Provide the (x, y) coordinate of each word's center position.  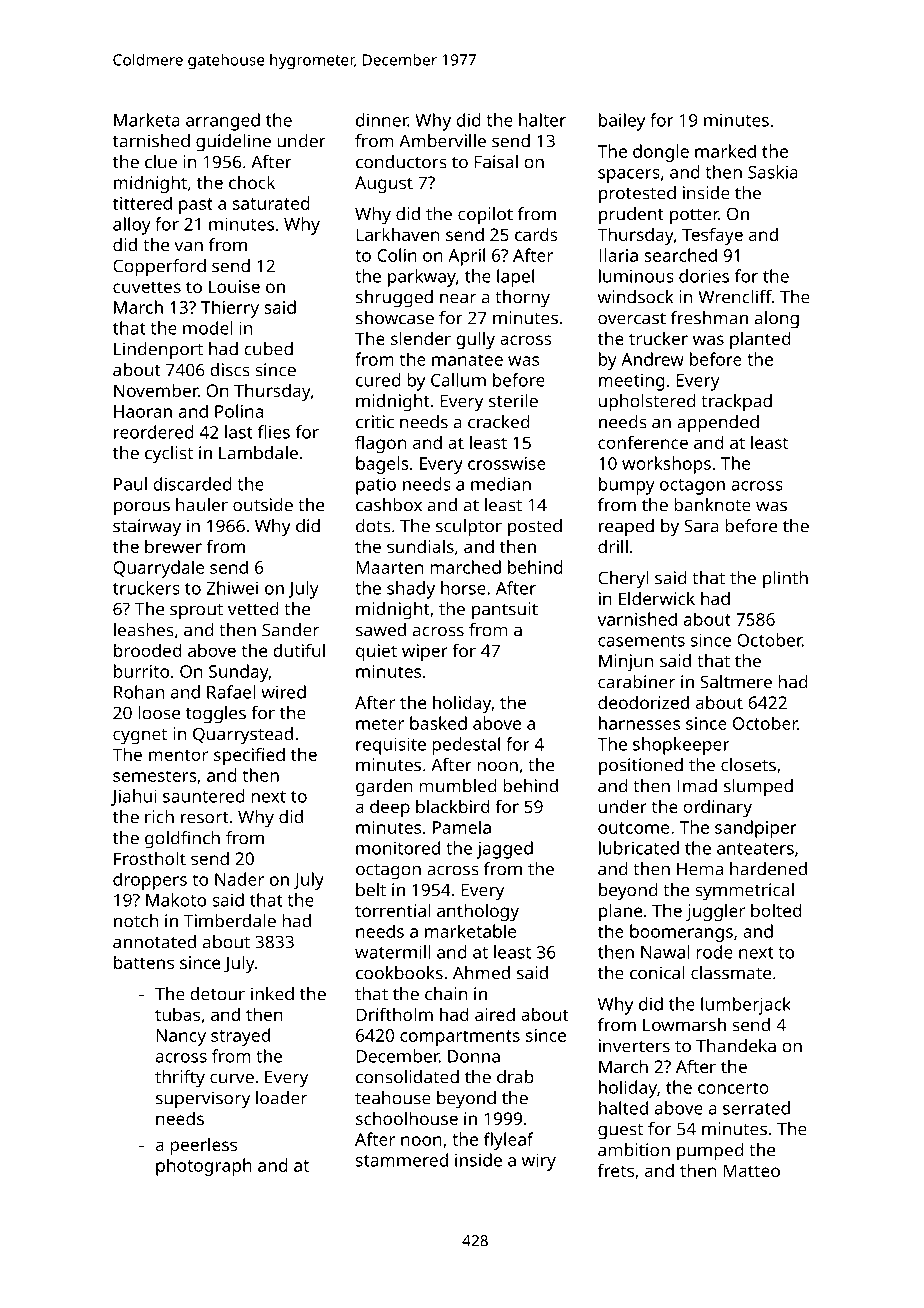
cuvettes (147, 287)
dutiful (299, 650)
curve (232, 1078)
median (501, 484)
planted (760, 340)
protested (637, 195)
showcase (395, 318)
